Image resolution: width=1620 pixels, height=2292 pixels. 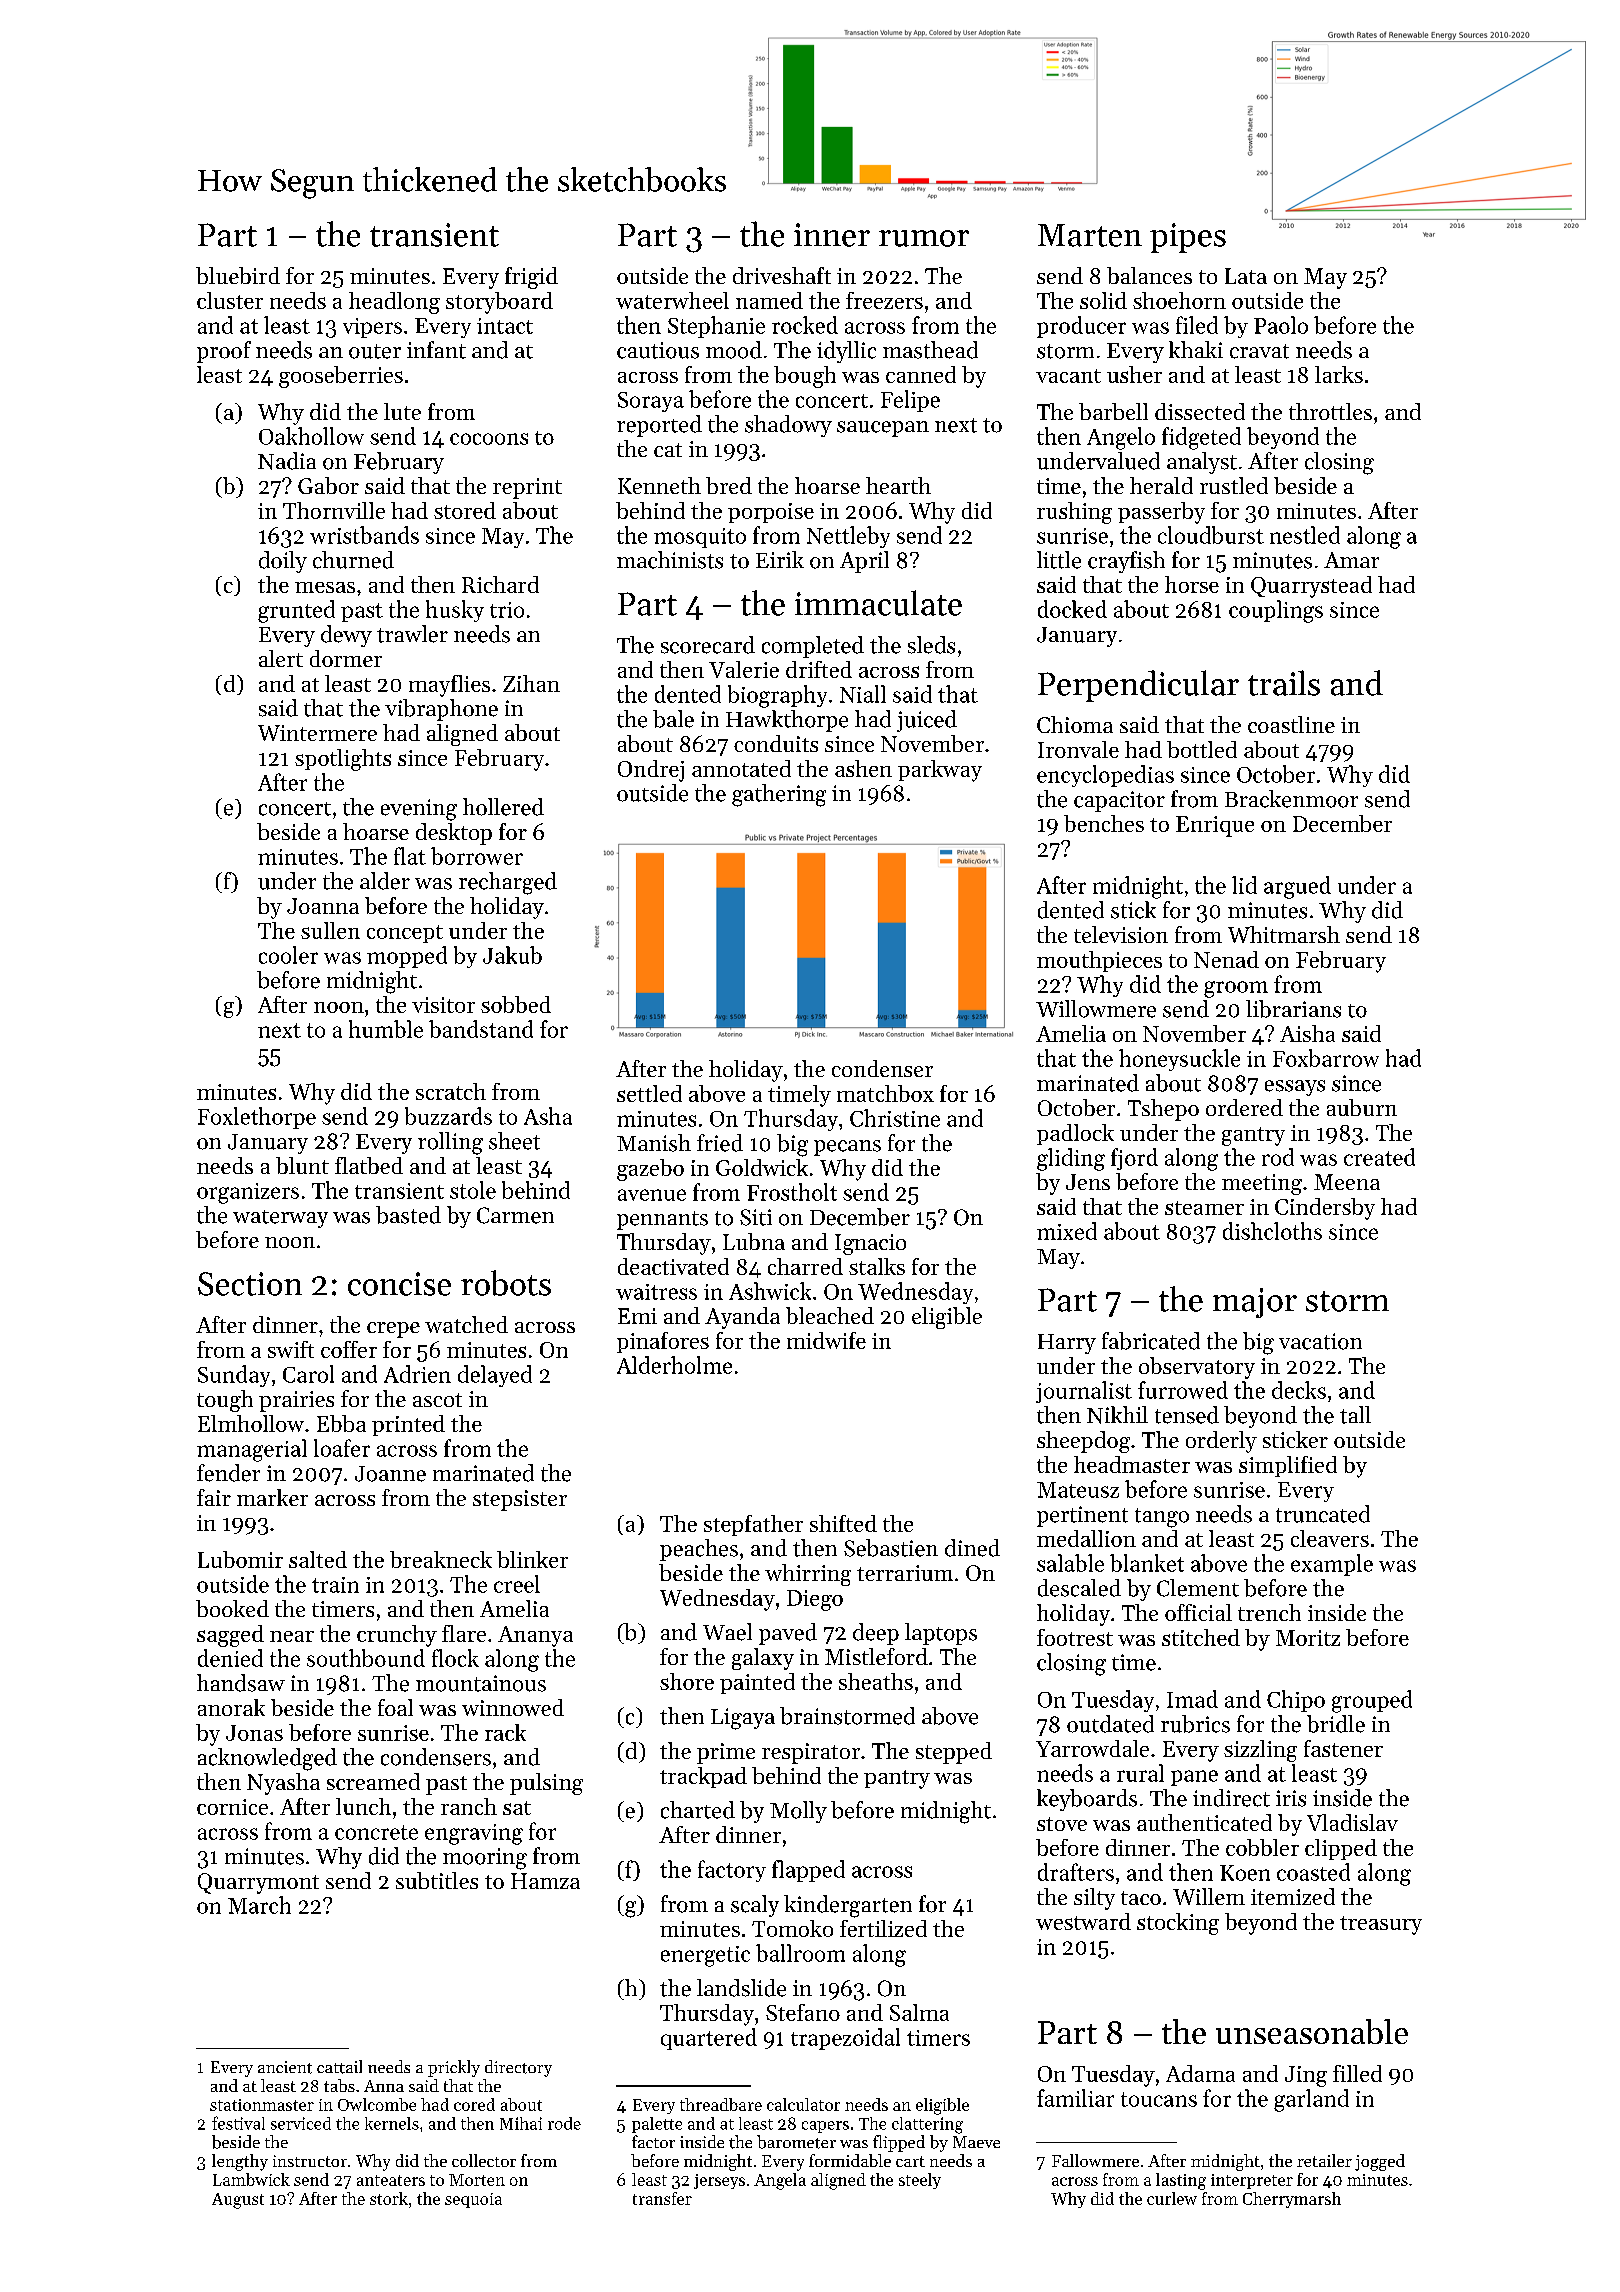 What do you see at coordinates (726, 1753) in the page?
I see `prime` at bounding box center [726, 1753].
